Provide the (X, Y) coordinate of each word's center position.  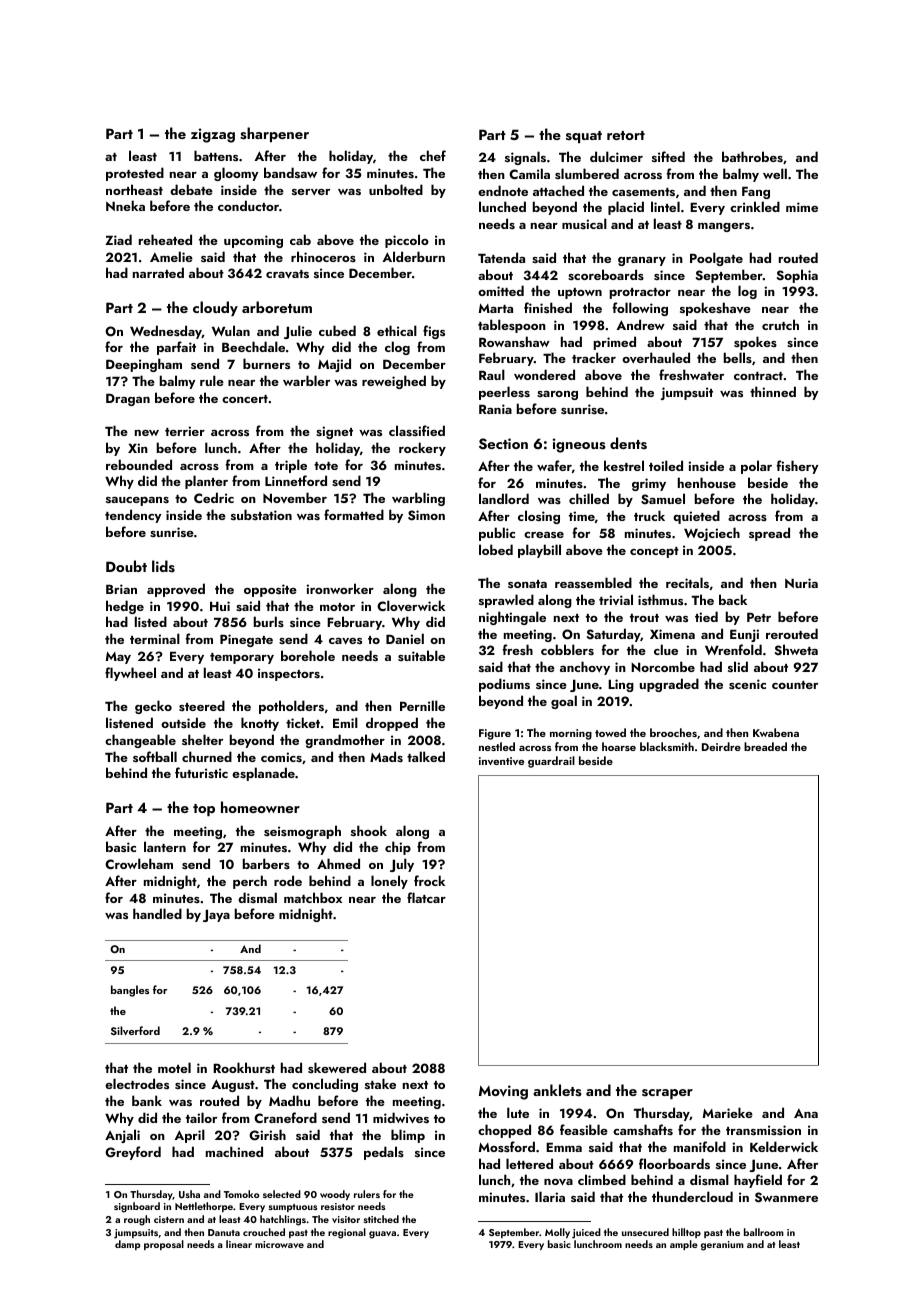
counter (795, 685)
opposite (270, 590)
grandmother (345, 741)
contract (758, 376)
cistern (169, 1219)
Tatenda (501, 257)
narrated (158, 272)
